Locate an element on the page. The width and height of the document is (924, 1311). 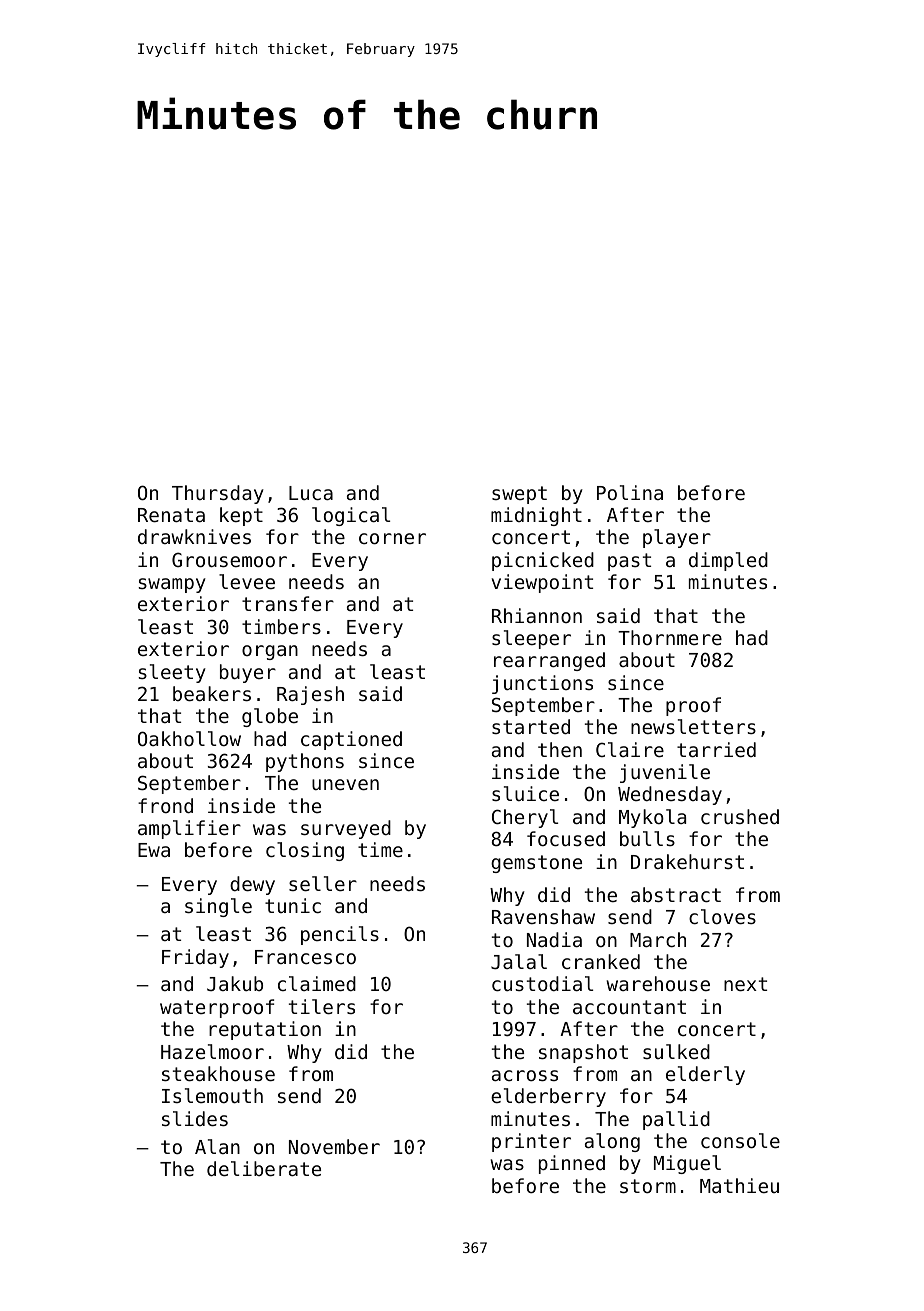
midnight is located at coordinates (536, 516).
